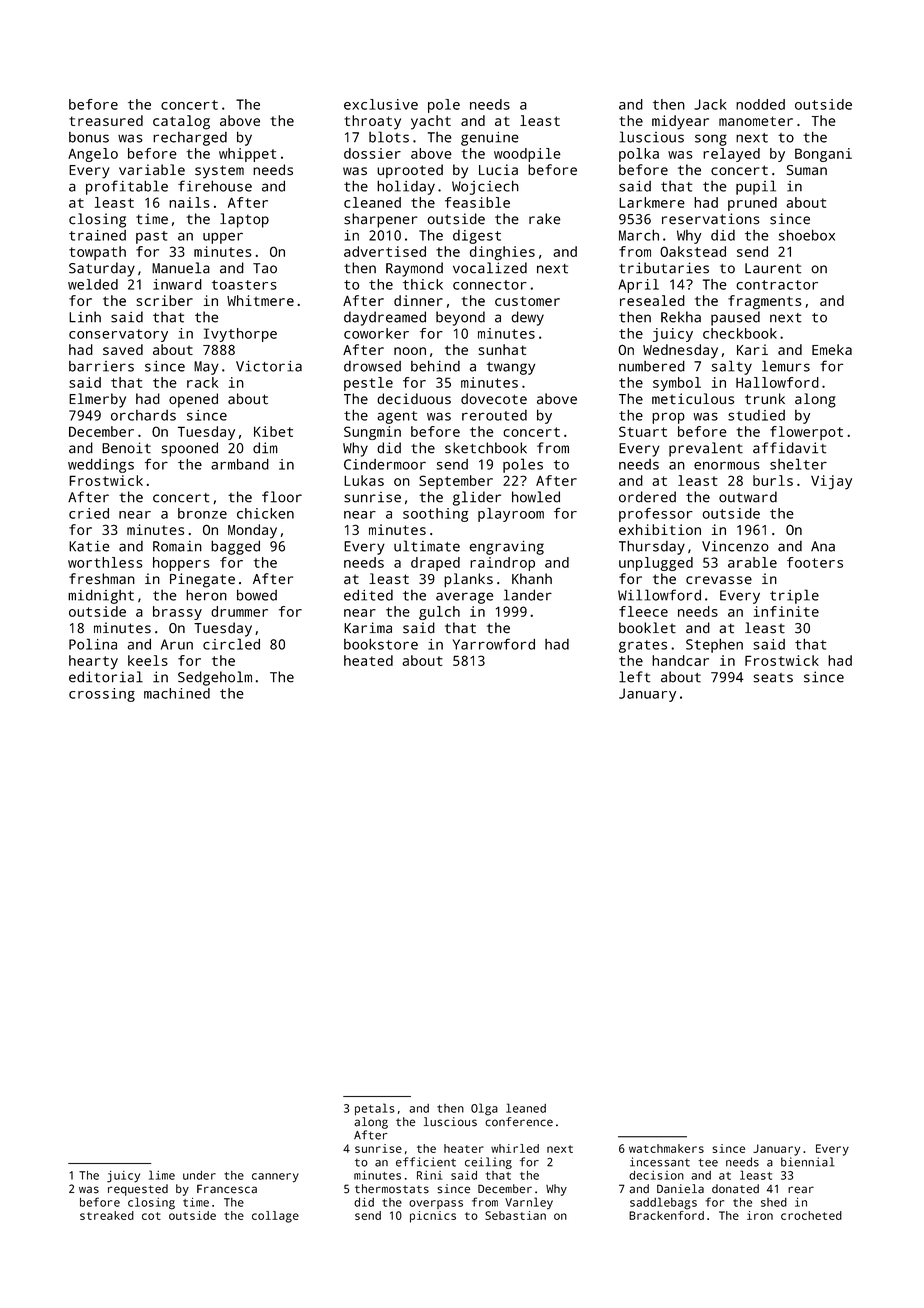  I want to click on Suman, so click(807, 170).
